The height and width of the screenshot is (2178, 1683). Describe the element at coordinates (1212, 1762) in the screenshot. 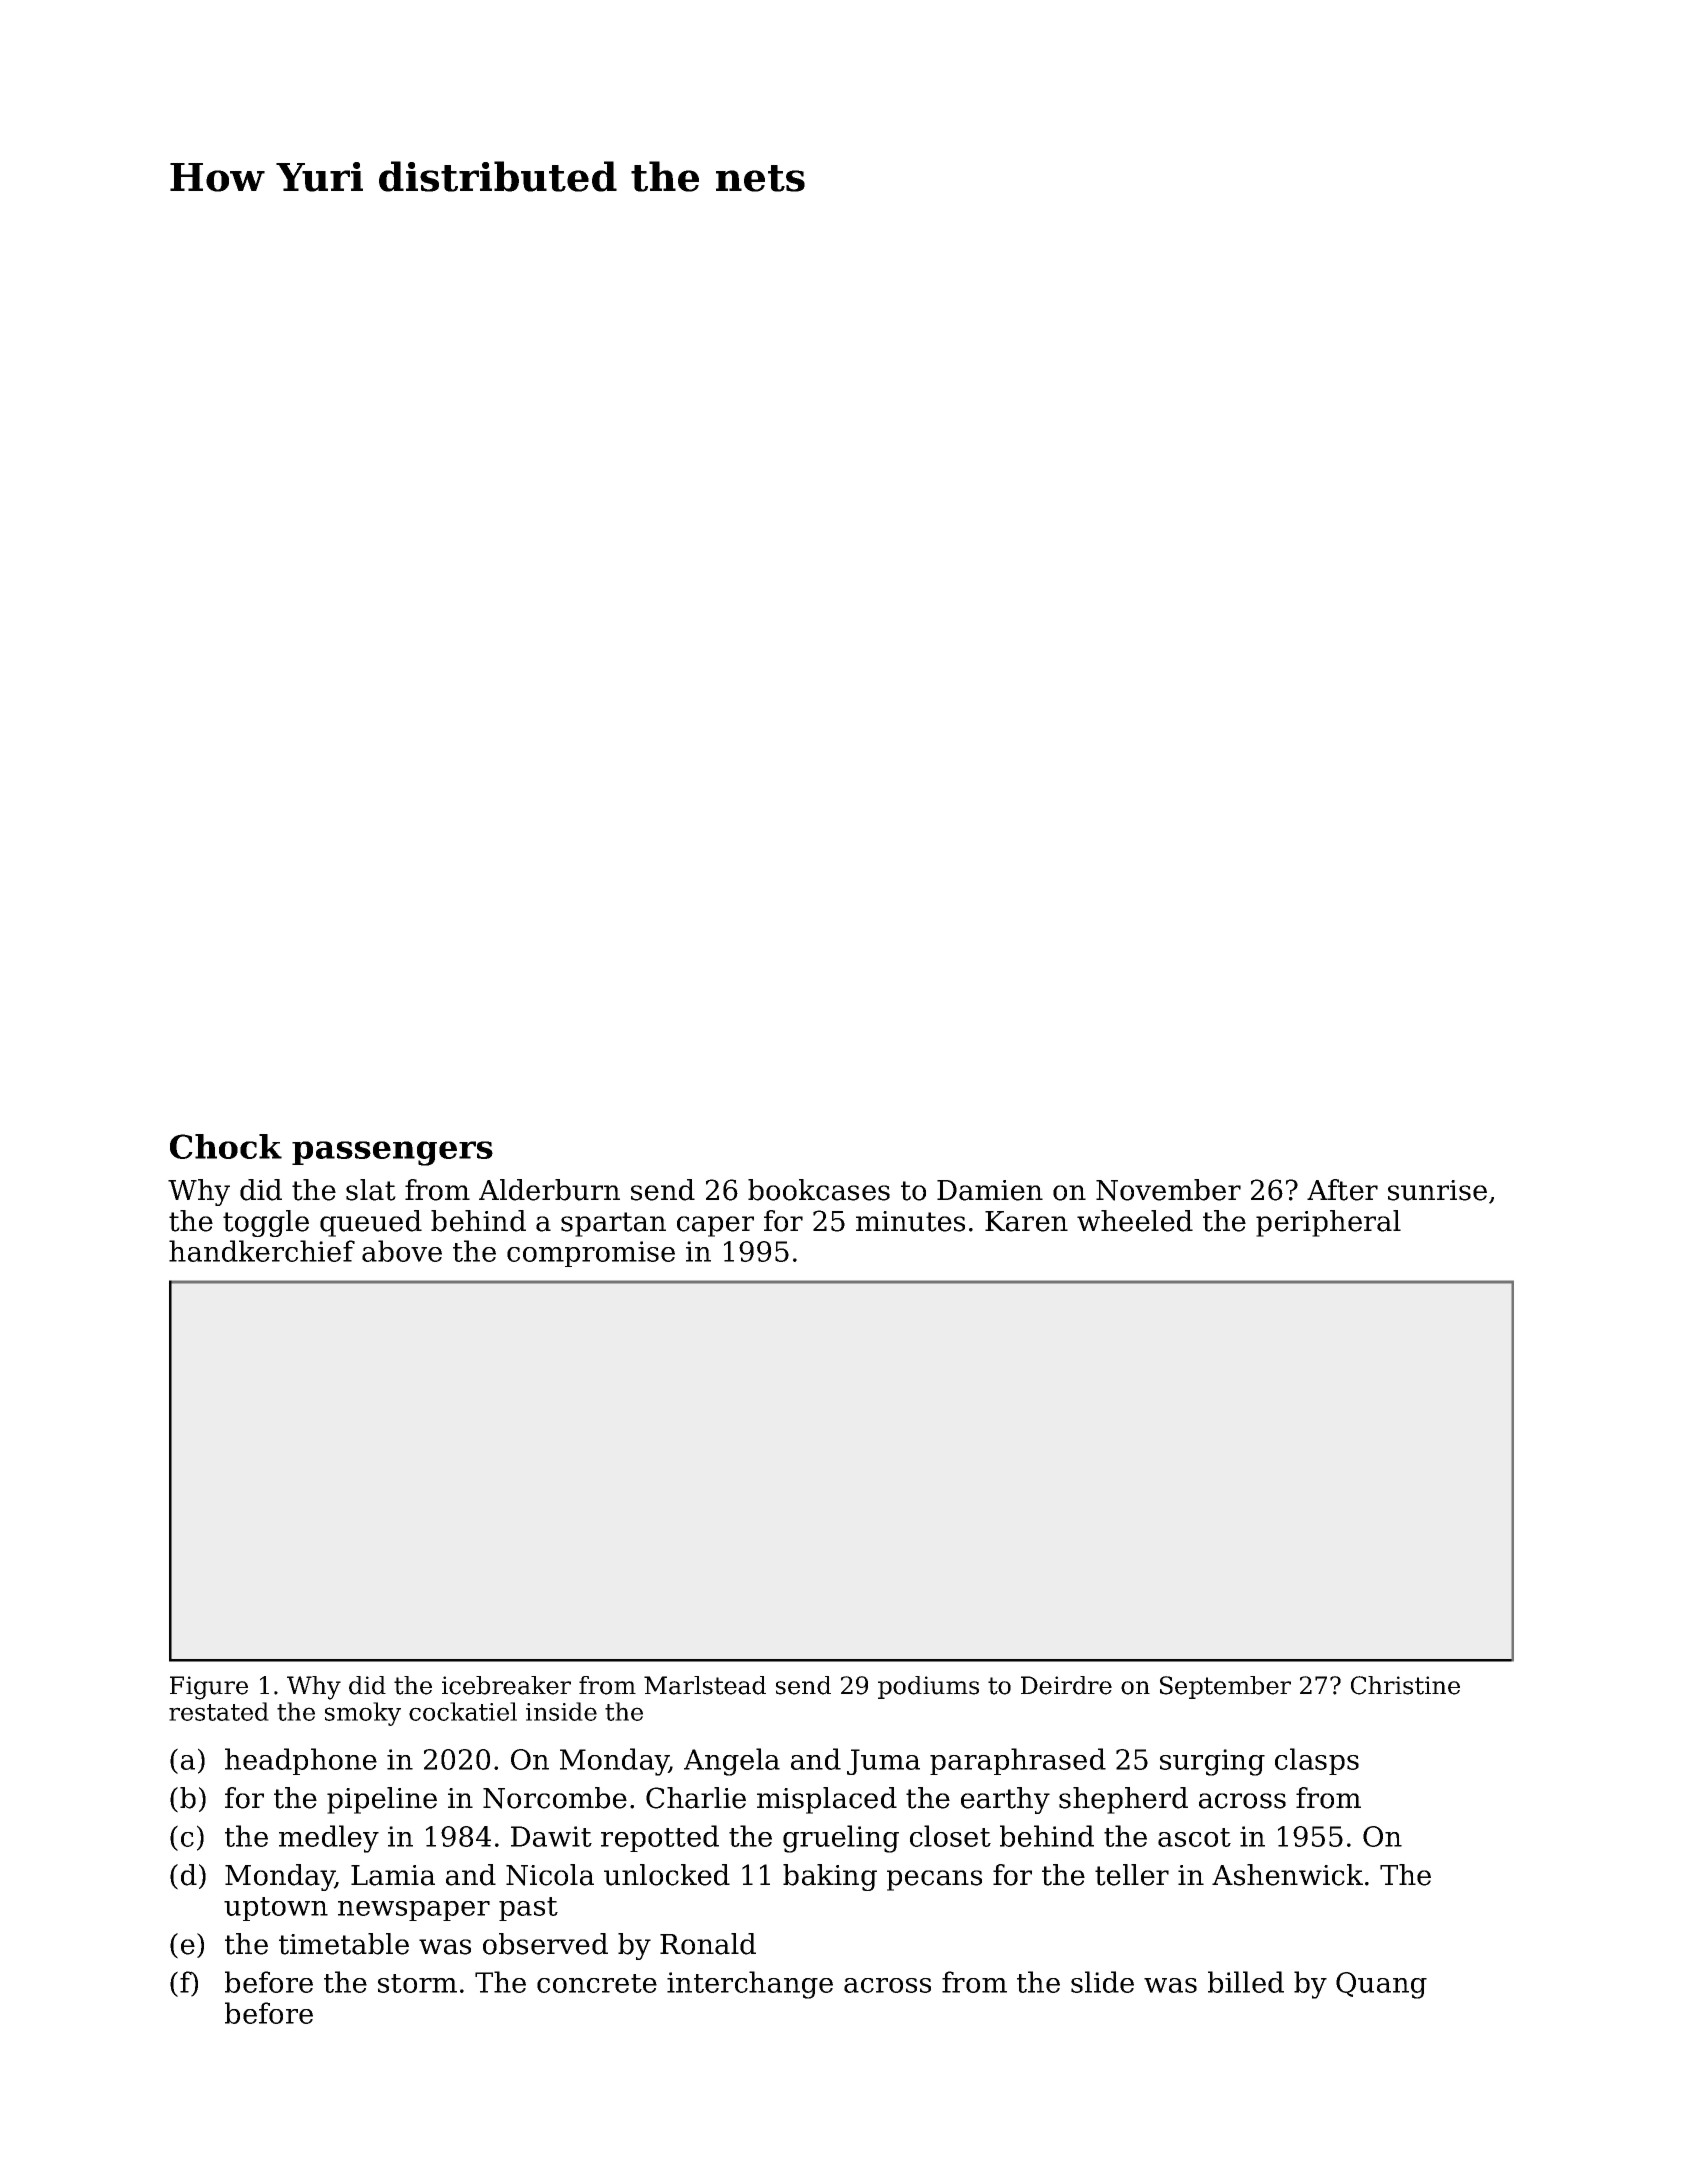

I see `surging` at that location.
